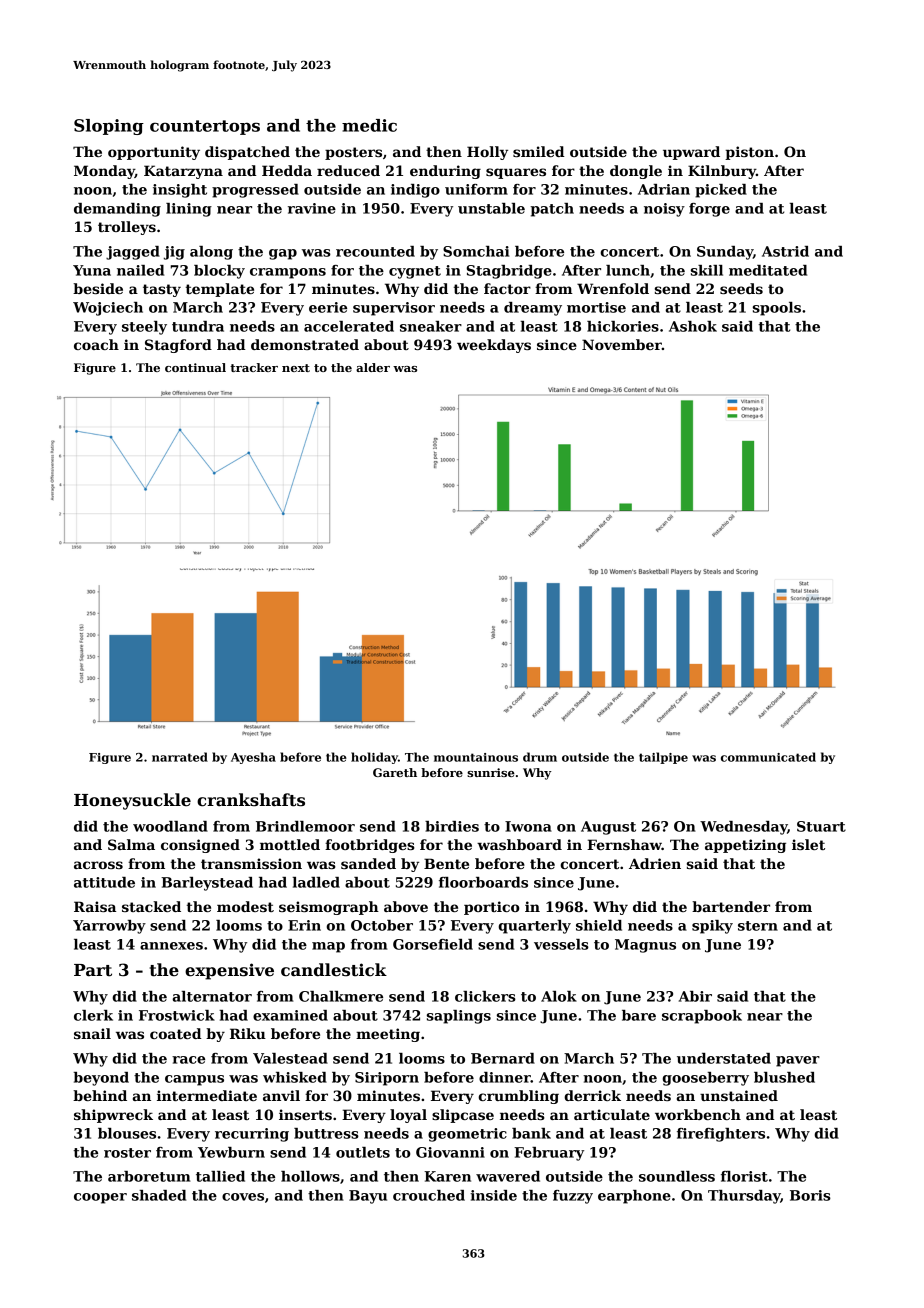 Image resolution: width=924 pixels, height=1308 pixels. I want to click on piston, so click(749, 153).
